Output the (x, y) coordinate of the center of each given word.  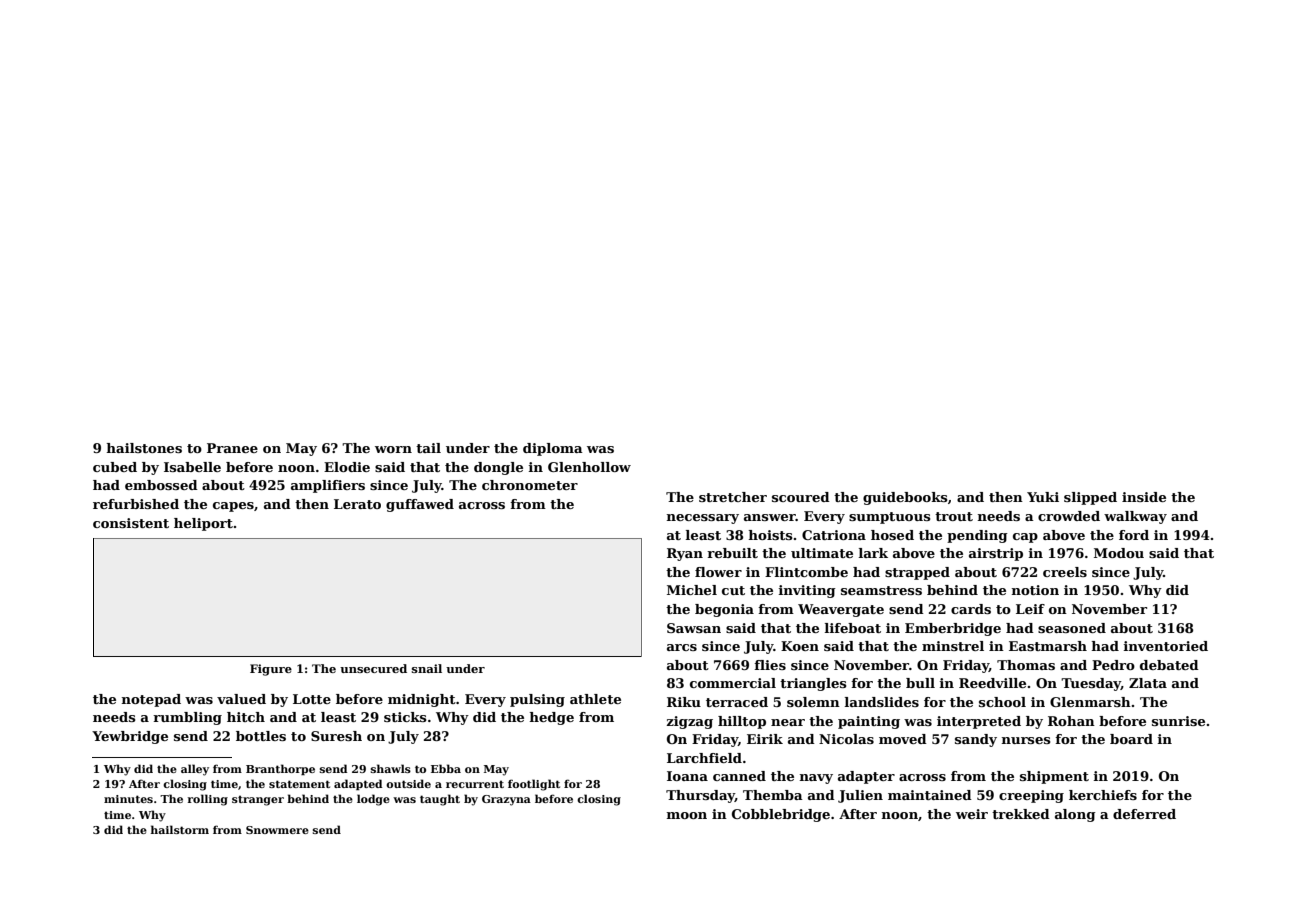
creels (1065, 572)
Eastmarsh (1048, 646)
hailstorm (180, 829)
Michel (692, 590)
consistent (131, 523)
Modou (1119, 553)
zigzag (689, 722)
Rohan (1071, 721)
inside (1144, 497)
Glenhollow (589, 467)
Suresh (336, 736)
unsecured (373, 668)
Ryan (685, 554)
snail (427, 668)
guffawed (420, 505)
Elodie (347, 467)
